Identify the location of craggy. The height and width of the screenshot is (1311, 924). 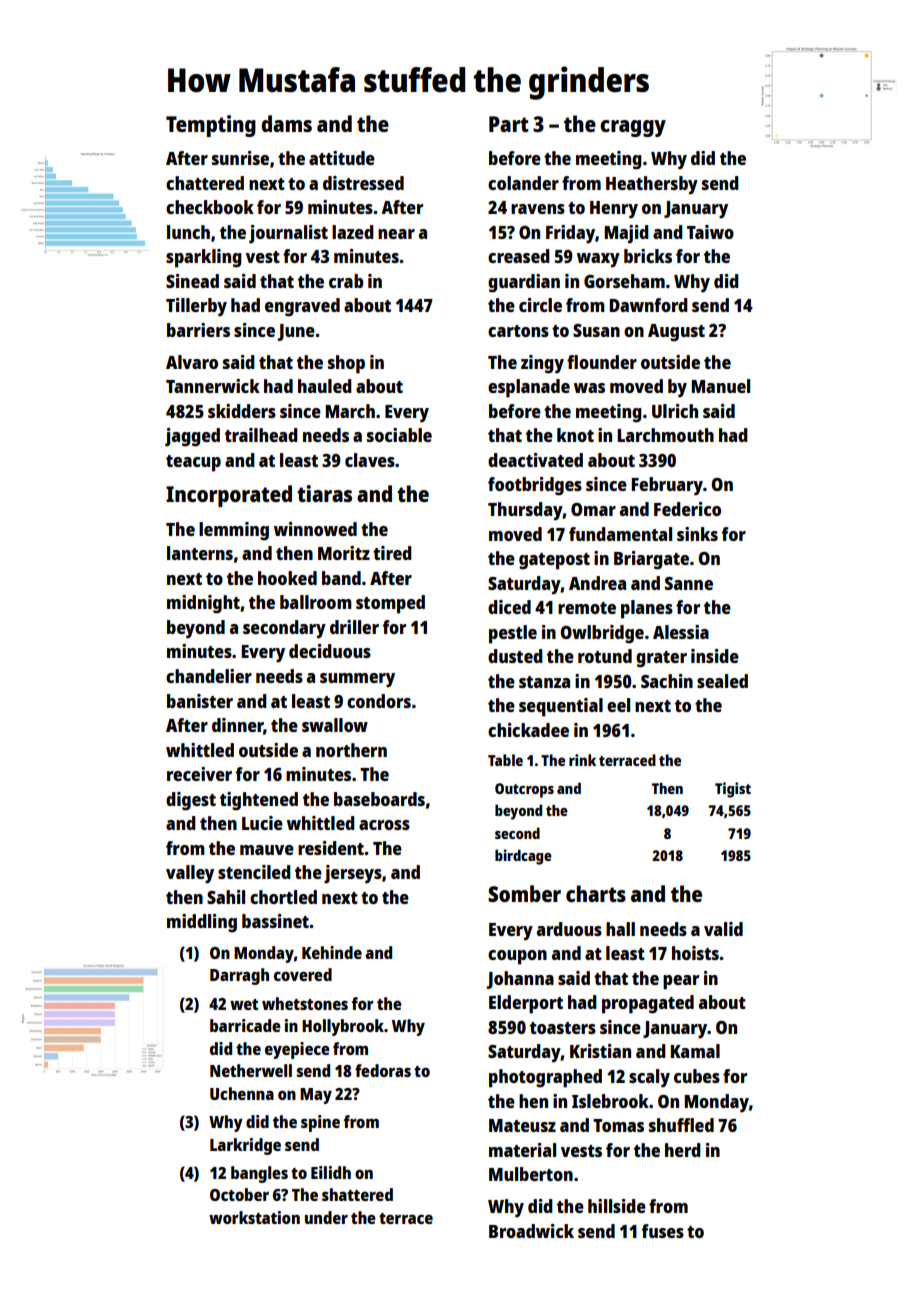
(633, 128).
